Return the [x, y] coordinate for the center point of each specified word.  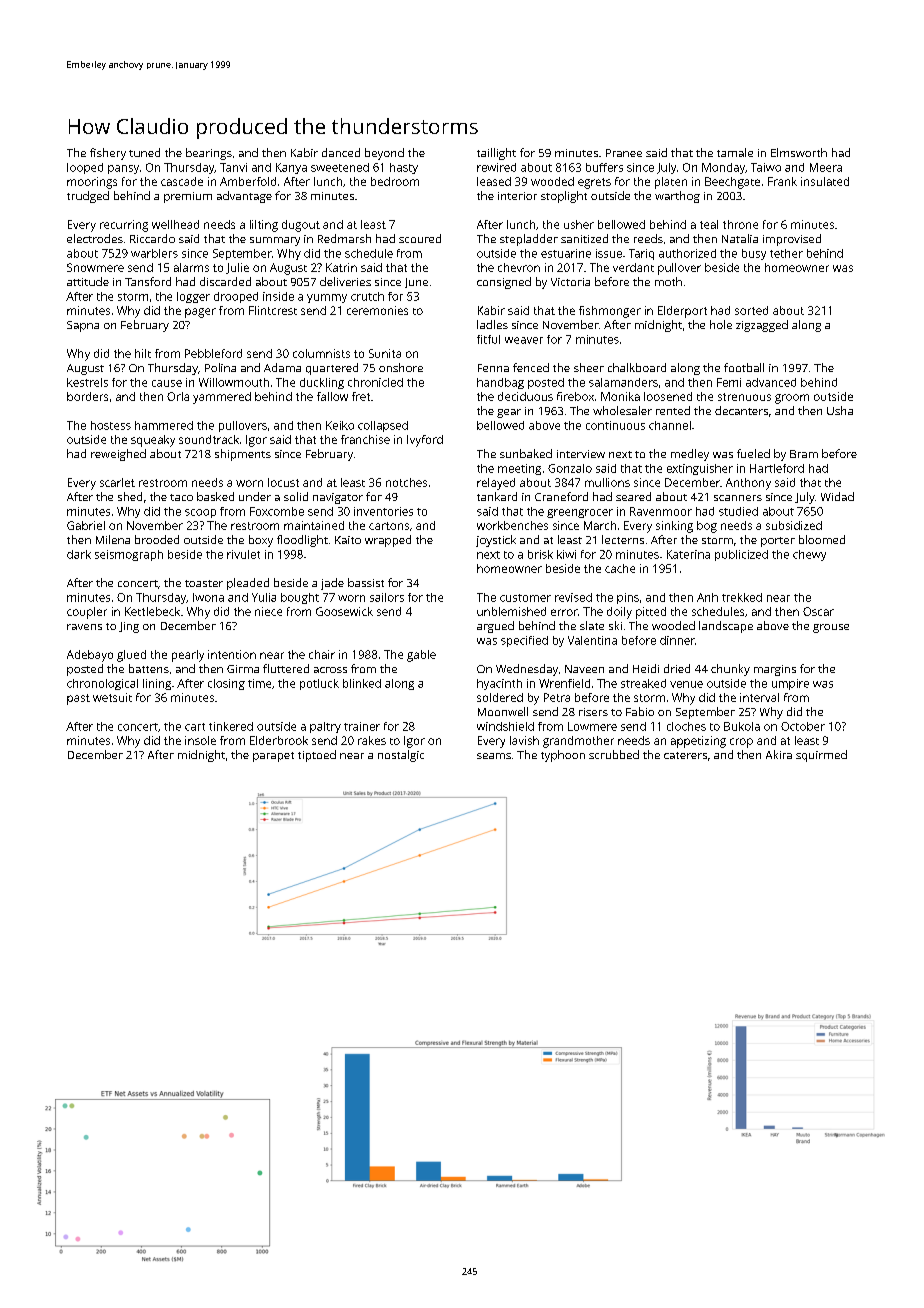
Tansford [148, 281]
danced [341, 152]
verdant [633, 267]
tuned [144, 152]
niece [268, 611]
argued [495, 627]
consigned [504, 283]
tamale [735, 152]
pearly [188, 656]
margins [775, 670]
